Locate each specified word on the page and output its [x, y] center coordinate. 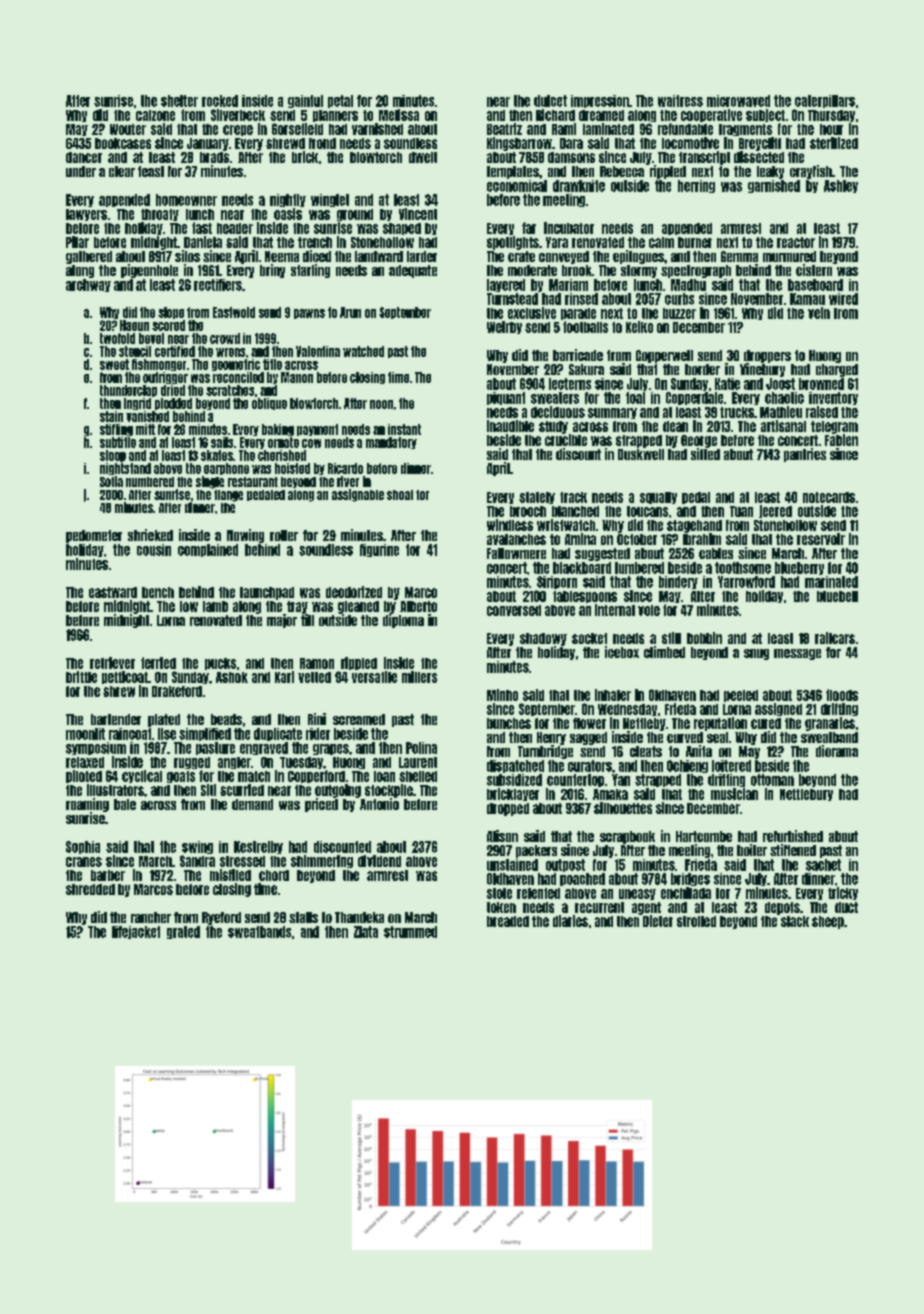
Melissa [399, 115]
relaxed [85, 762]
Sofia [111, 481]
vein [819, 313]
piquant [506, 398]
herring [696, 186]
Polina [421, 748]
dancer [84, 157]
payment [317, 430]
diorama [837, 751]
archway [88, 285]
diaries [570, 921]
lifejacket [136, 932]
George [699, 441]
